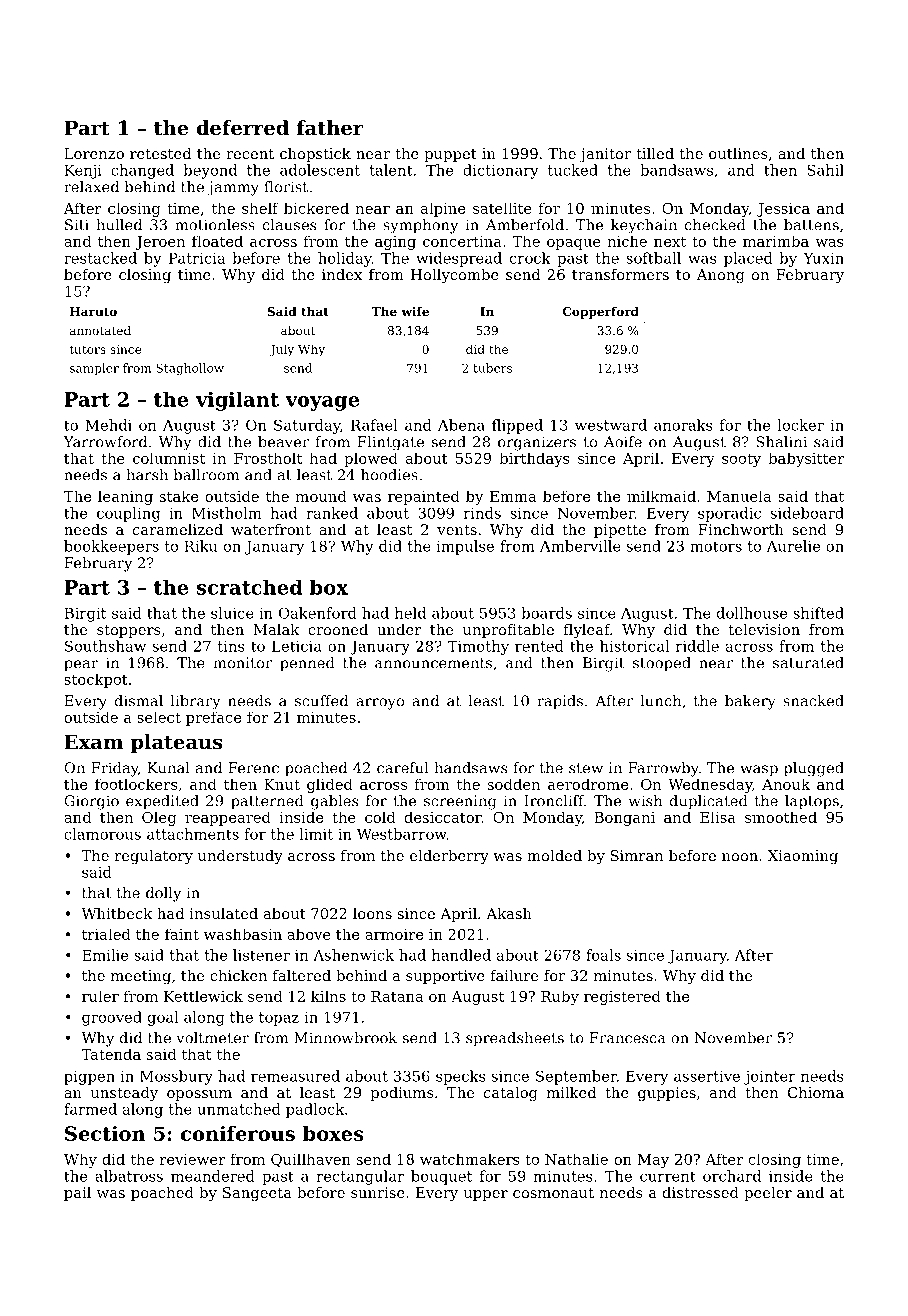 The height and width of the document is (1316, 908). Describe the element at coordinates (203, 996) in the document. I see `Kettlewick` at that location.
